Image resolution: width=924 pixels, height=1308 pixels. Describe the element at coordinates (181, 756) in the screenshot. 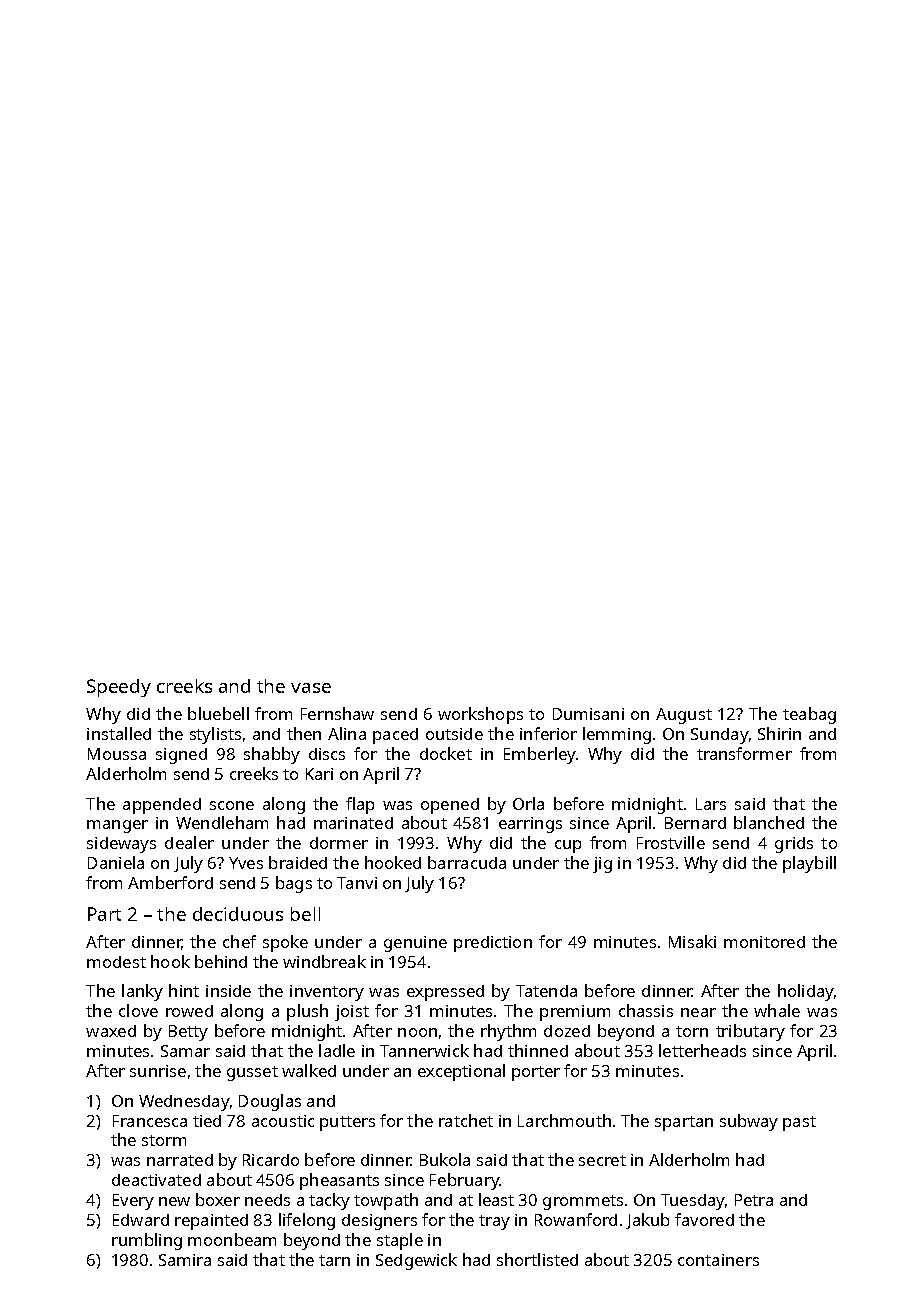

I see `signed` at that location.
